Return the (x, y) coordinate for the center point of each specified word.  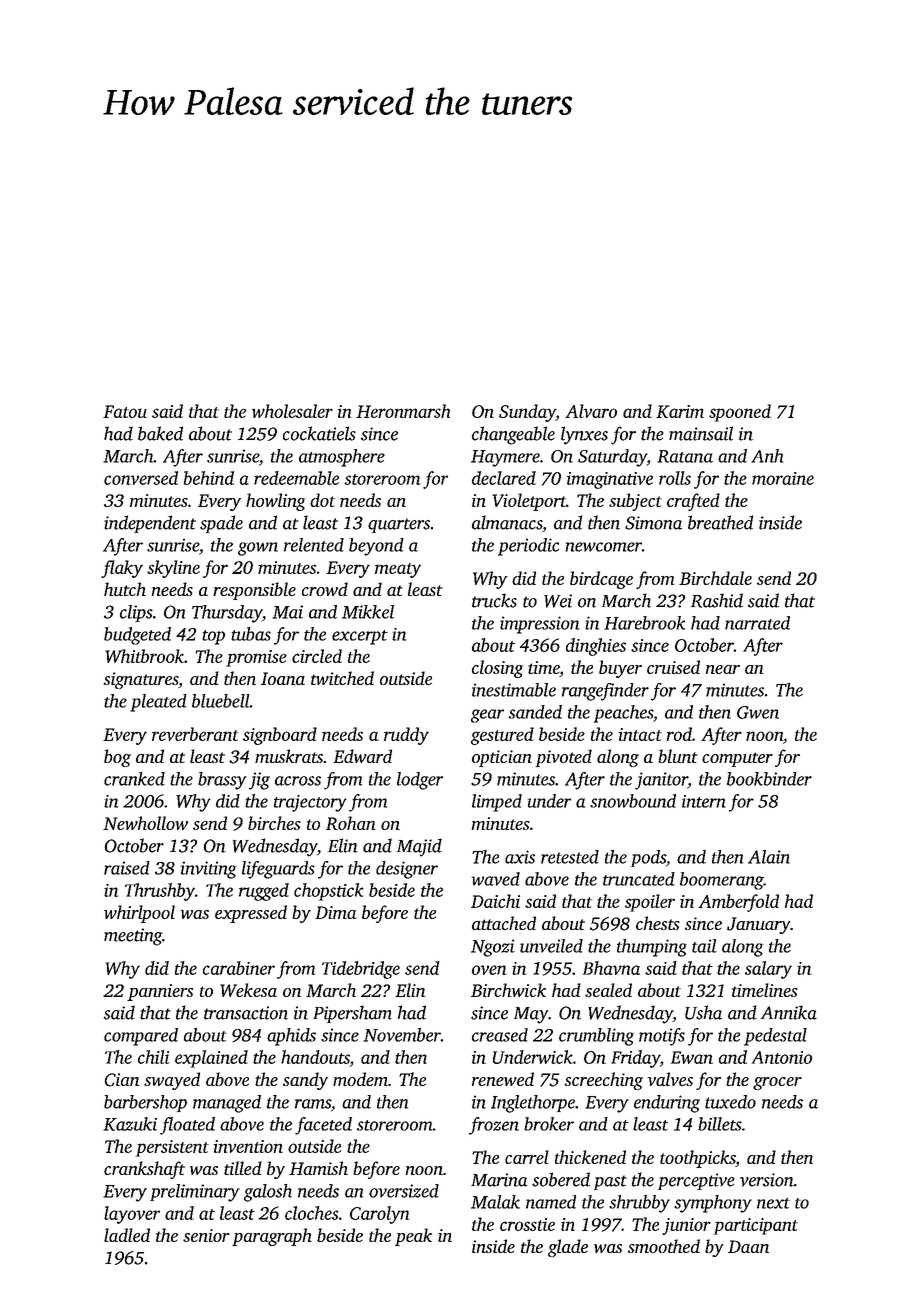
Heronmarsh (403, 411)
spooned (740, 413)
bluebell (221, 701)
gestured (502, 736)
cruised (673, 667)
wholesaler (292, 411)
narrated (757, 623)
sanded (535, 712)
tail (704, 946)
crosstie (527, 1224)
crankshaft (144, 1170)
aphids (291, 1037)
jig (259, 781)
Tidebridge (361, 970)
